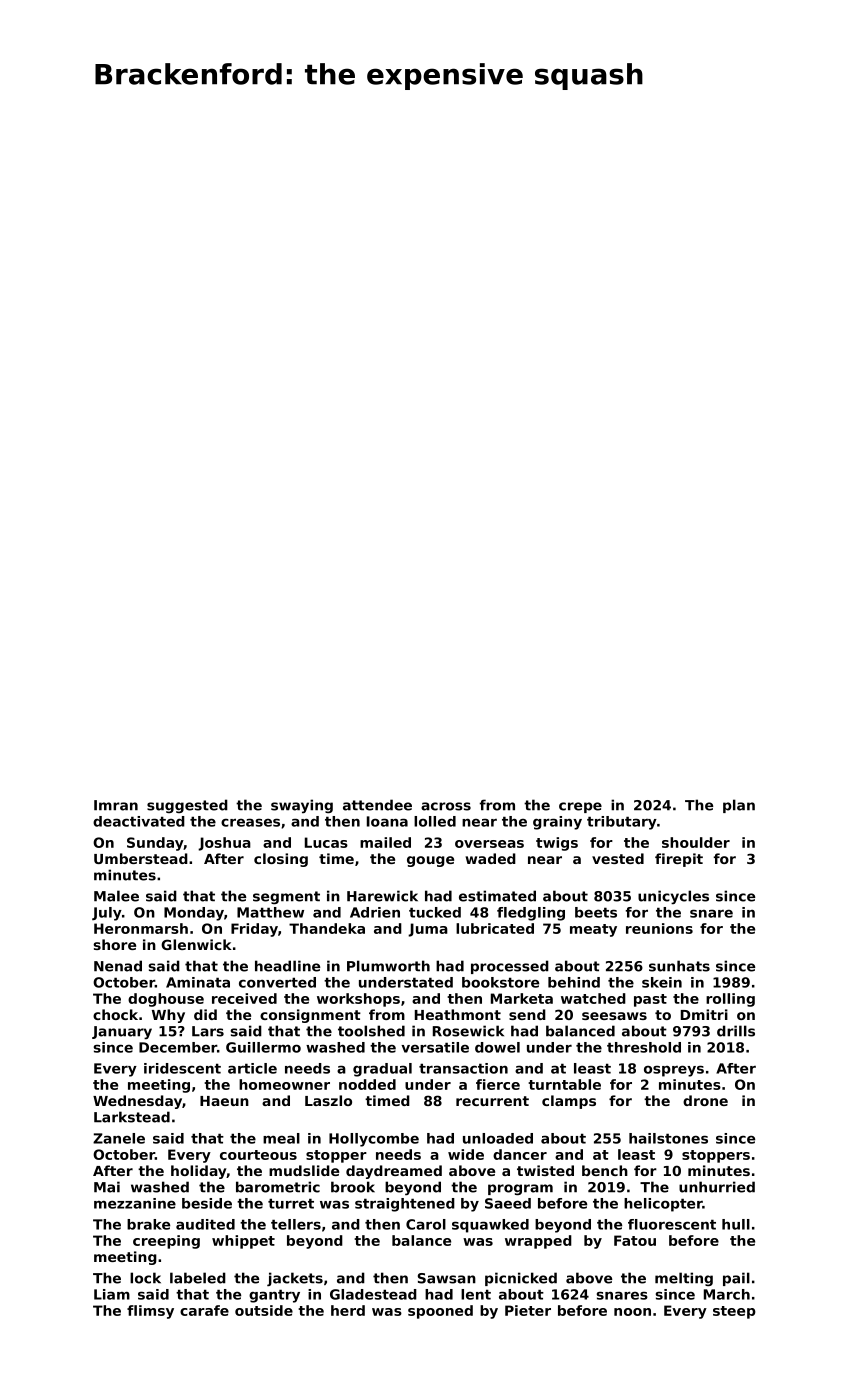 Image resolution: width=849 pixels, height=1400 pixels. What do you see at coordinates (659, 928) in the page?
I see `reunions` at bounding box center [659, 928].
